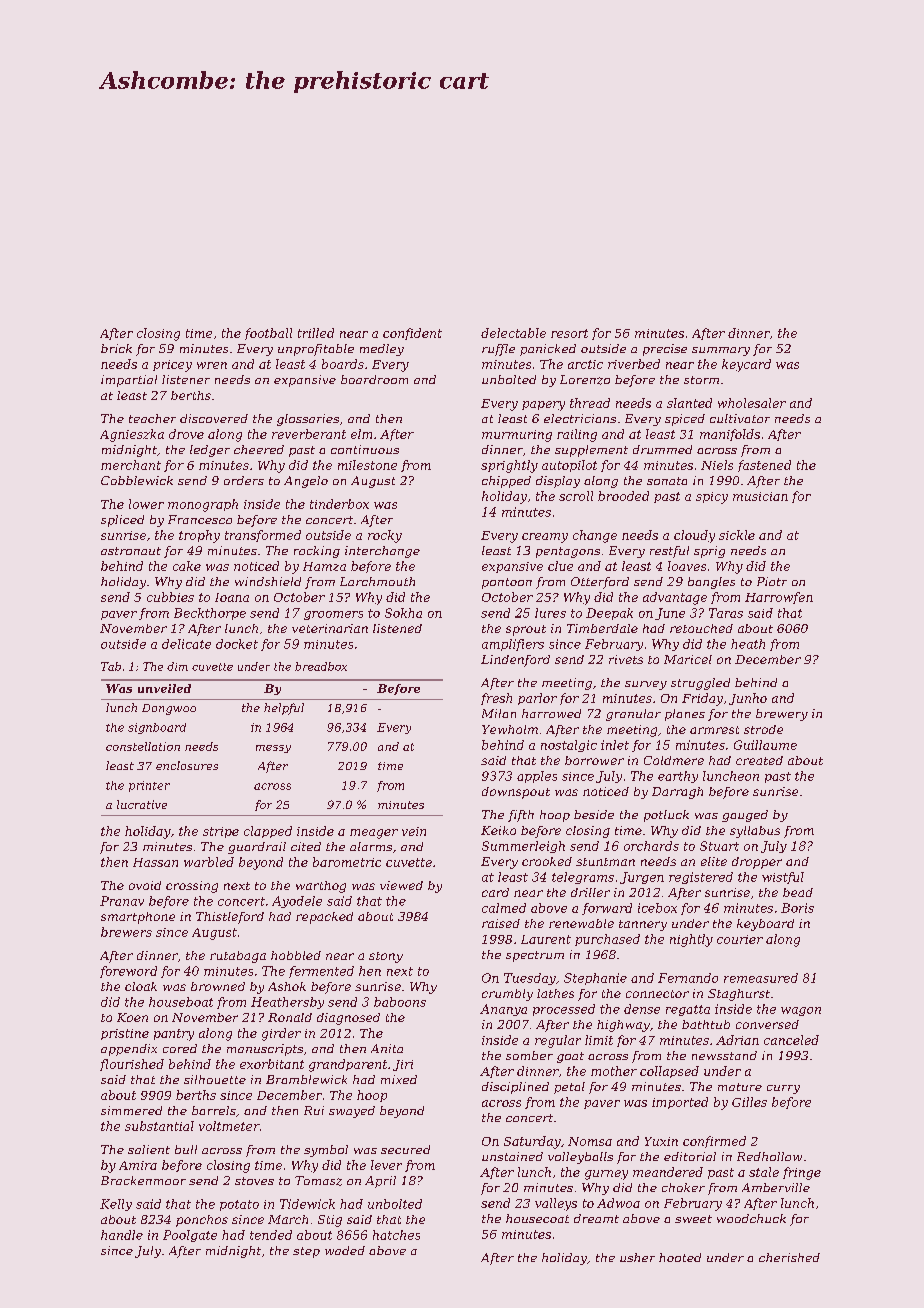 Image resolution: width=924 pixels, height=1308 pixels. Describe the element at coordinates (560, 566) in the screenshot. I see `clue` at that location.
